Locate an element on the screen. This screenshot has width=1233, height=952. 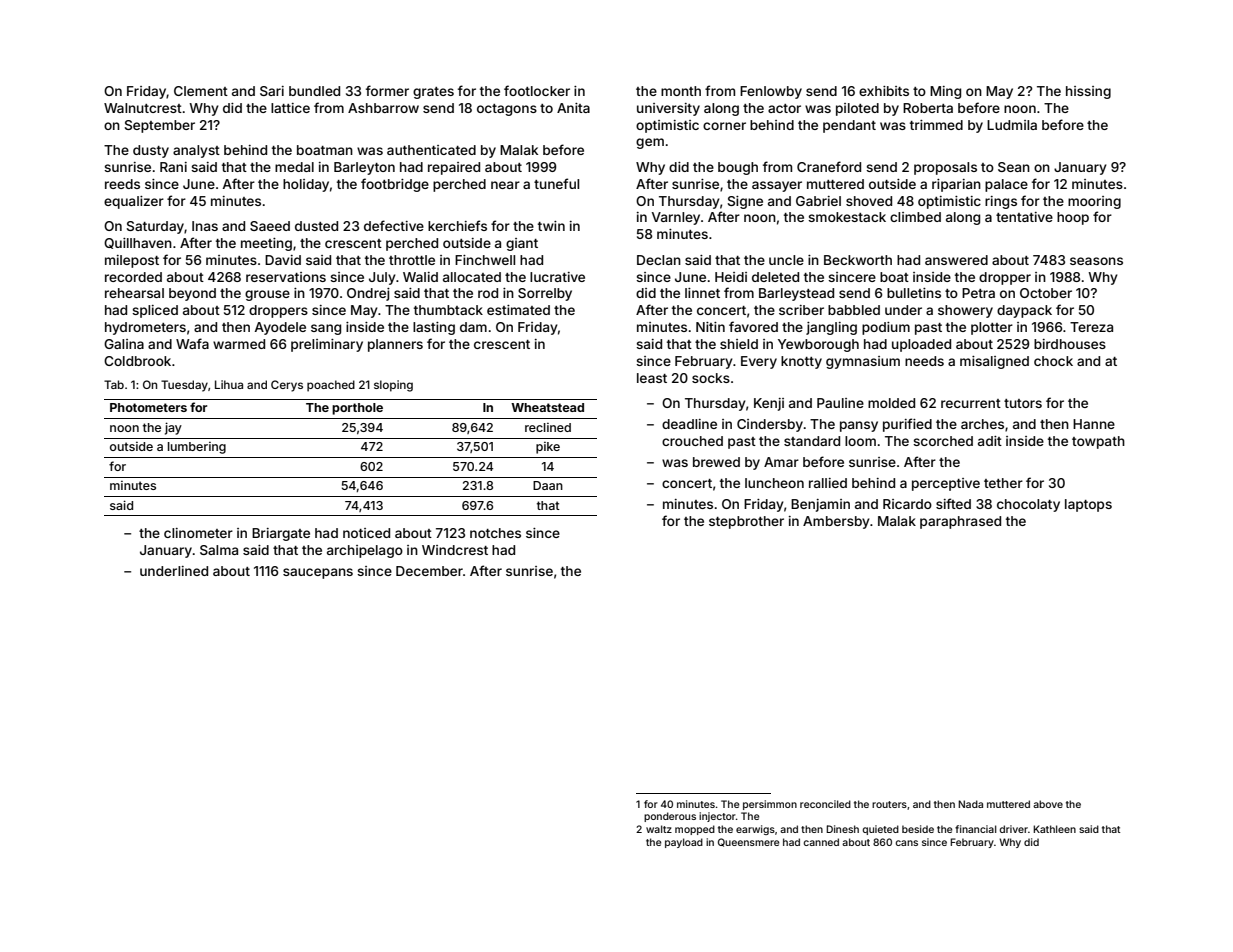
reeds is located at coordinates (122, 184).
